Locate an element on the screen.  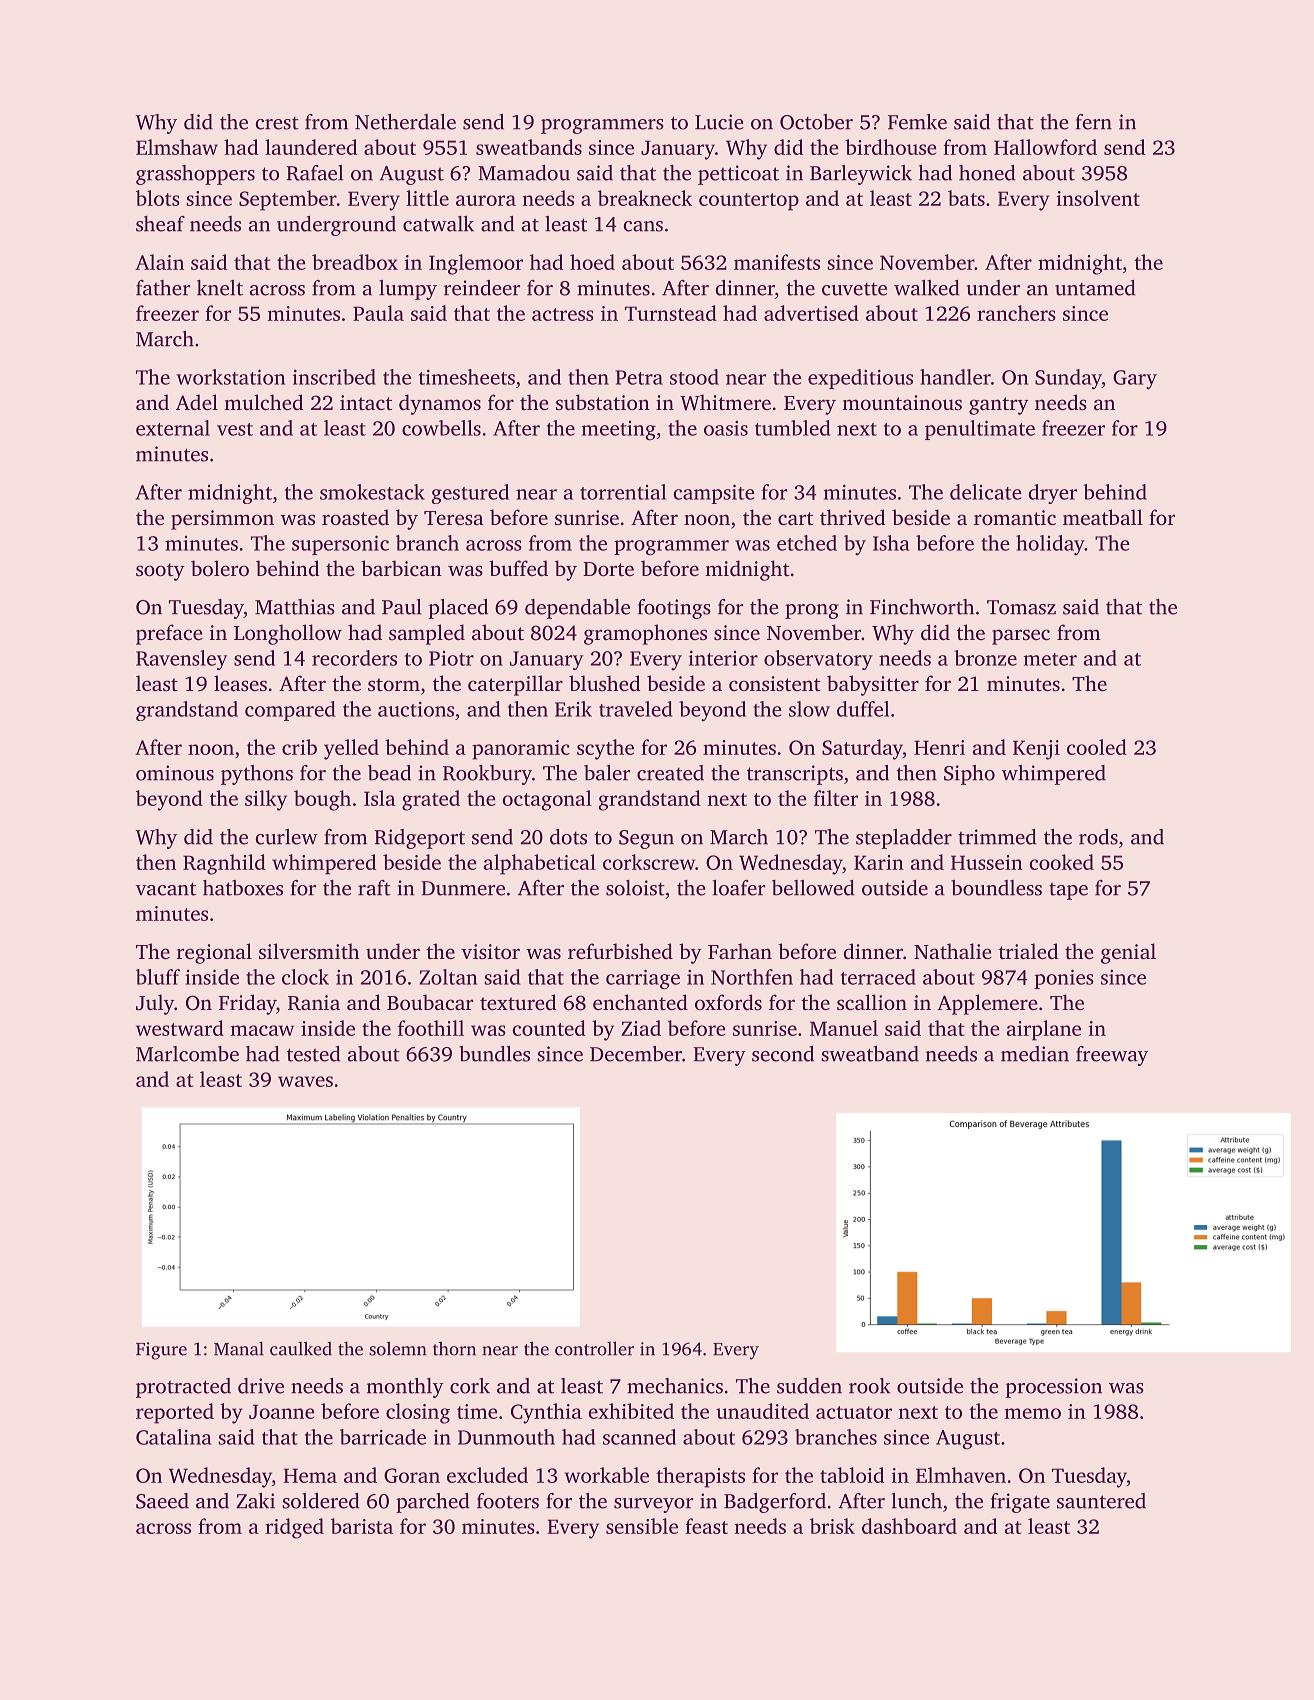
Teresa is located at coordinates (454, 518).
